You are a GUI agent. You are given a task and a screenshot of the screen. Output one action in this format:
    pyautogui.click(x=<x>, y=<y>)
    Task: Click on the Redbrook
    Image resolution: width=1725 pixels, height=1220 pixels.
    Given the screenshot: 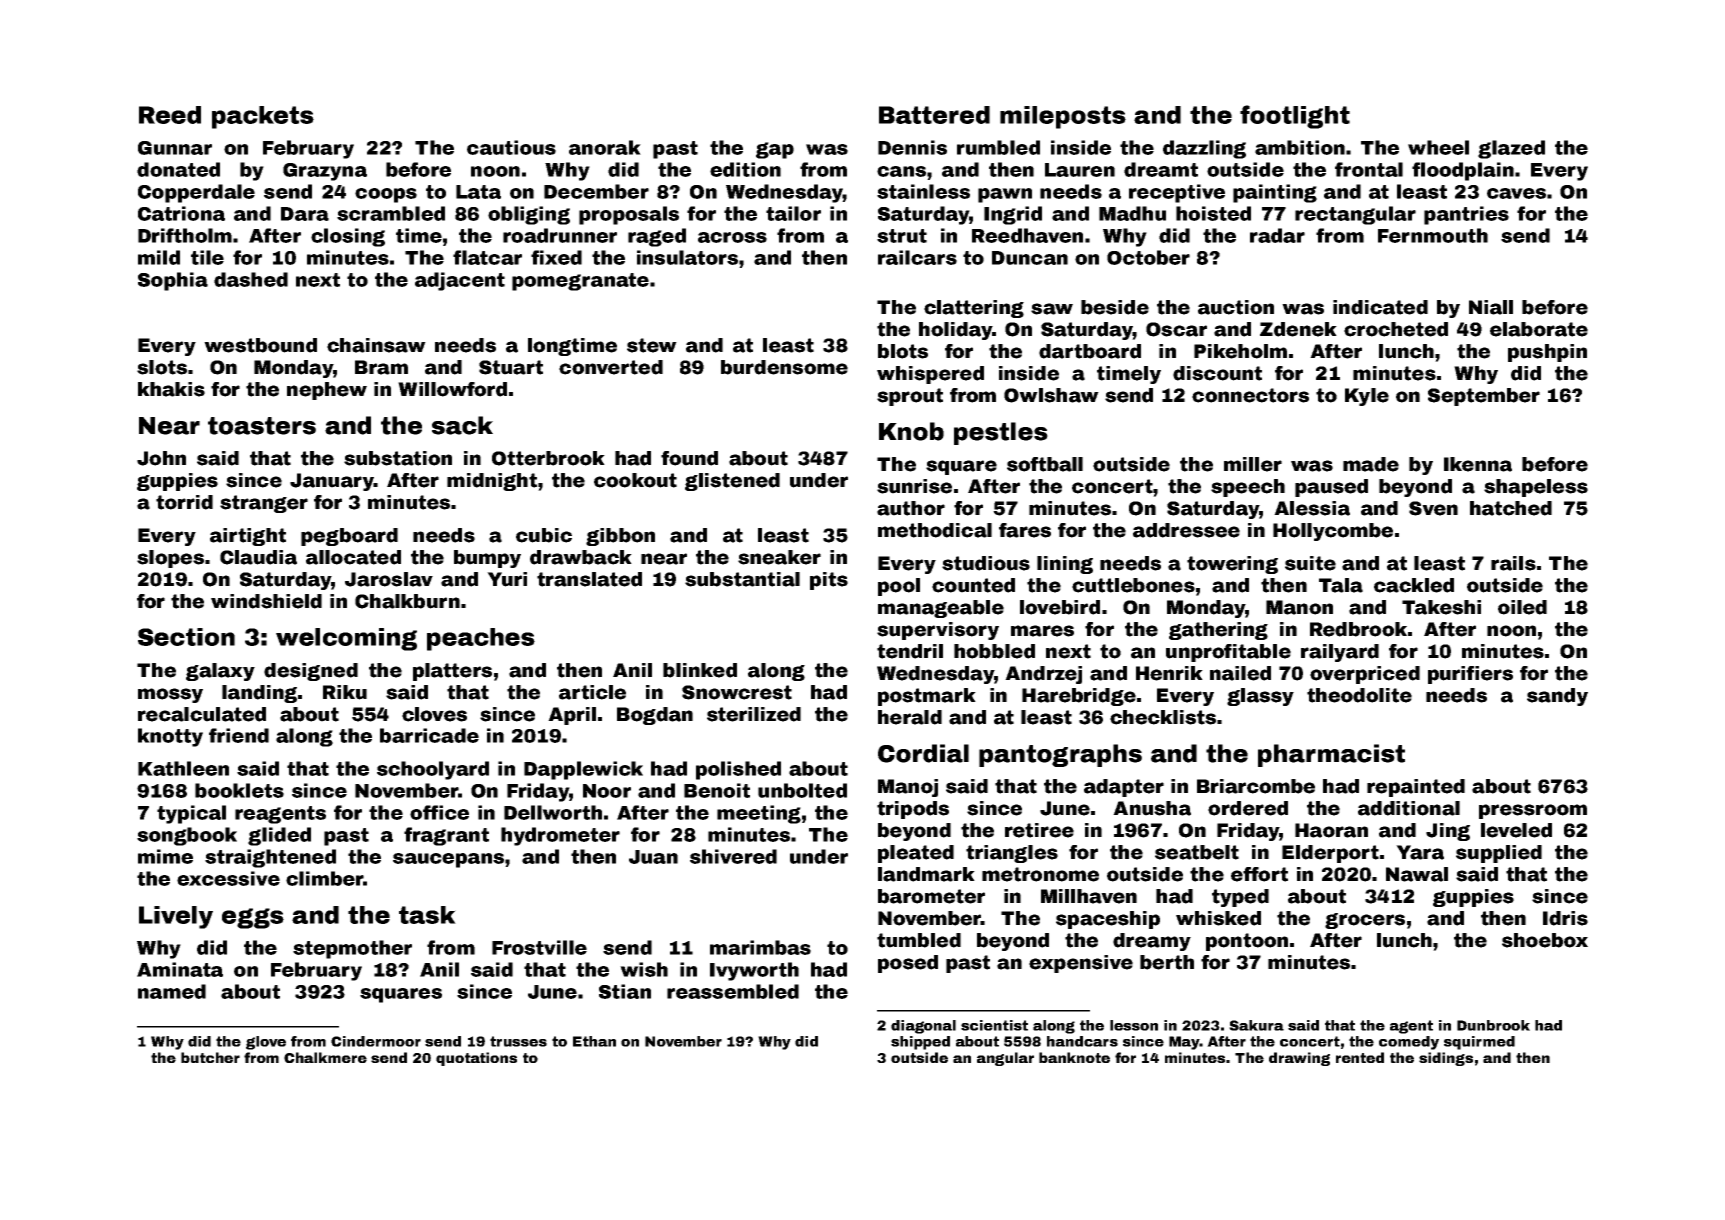 What is the action you would take?
    pyautogui.click(x=1358, y=629)
